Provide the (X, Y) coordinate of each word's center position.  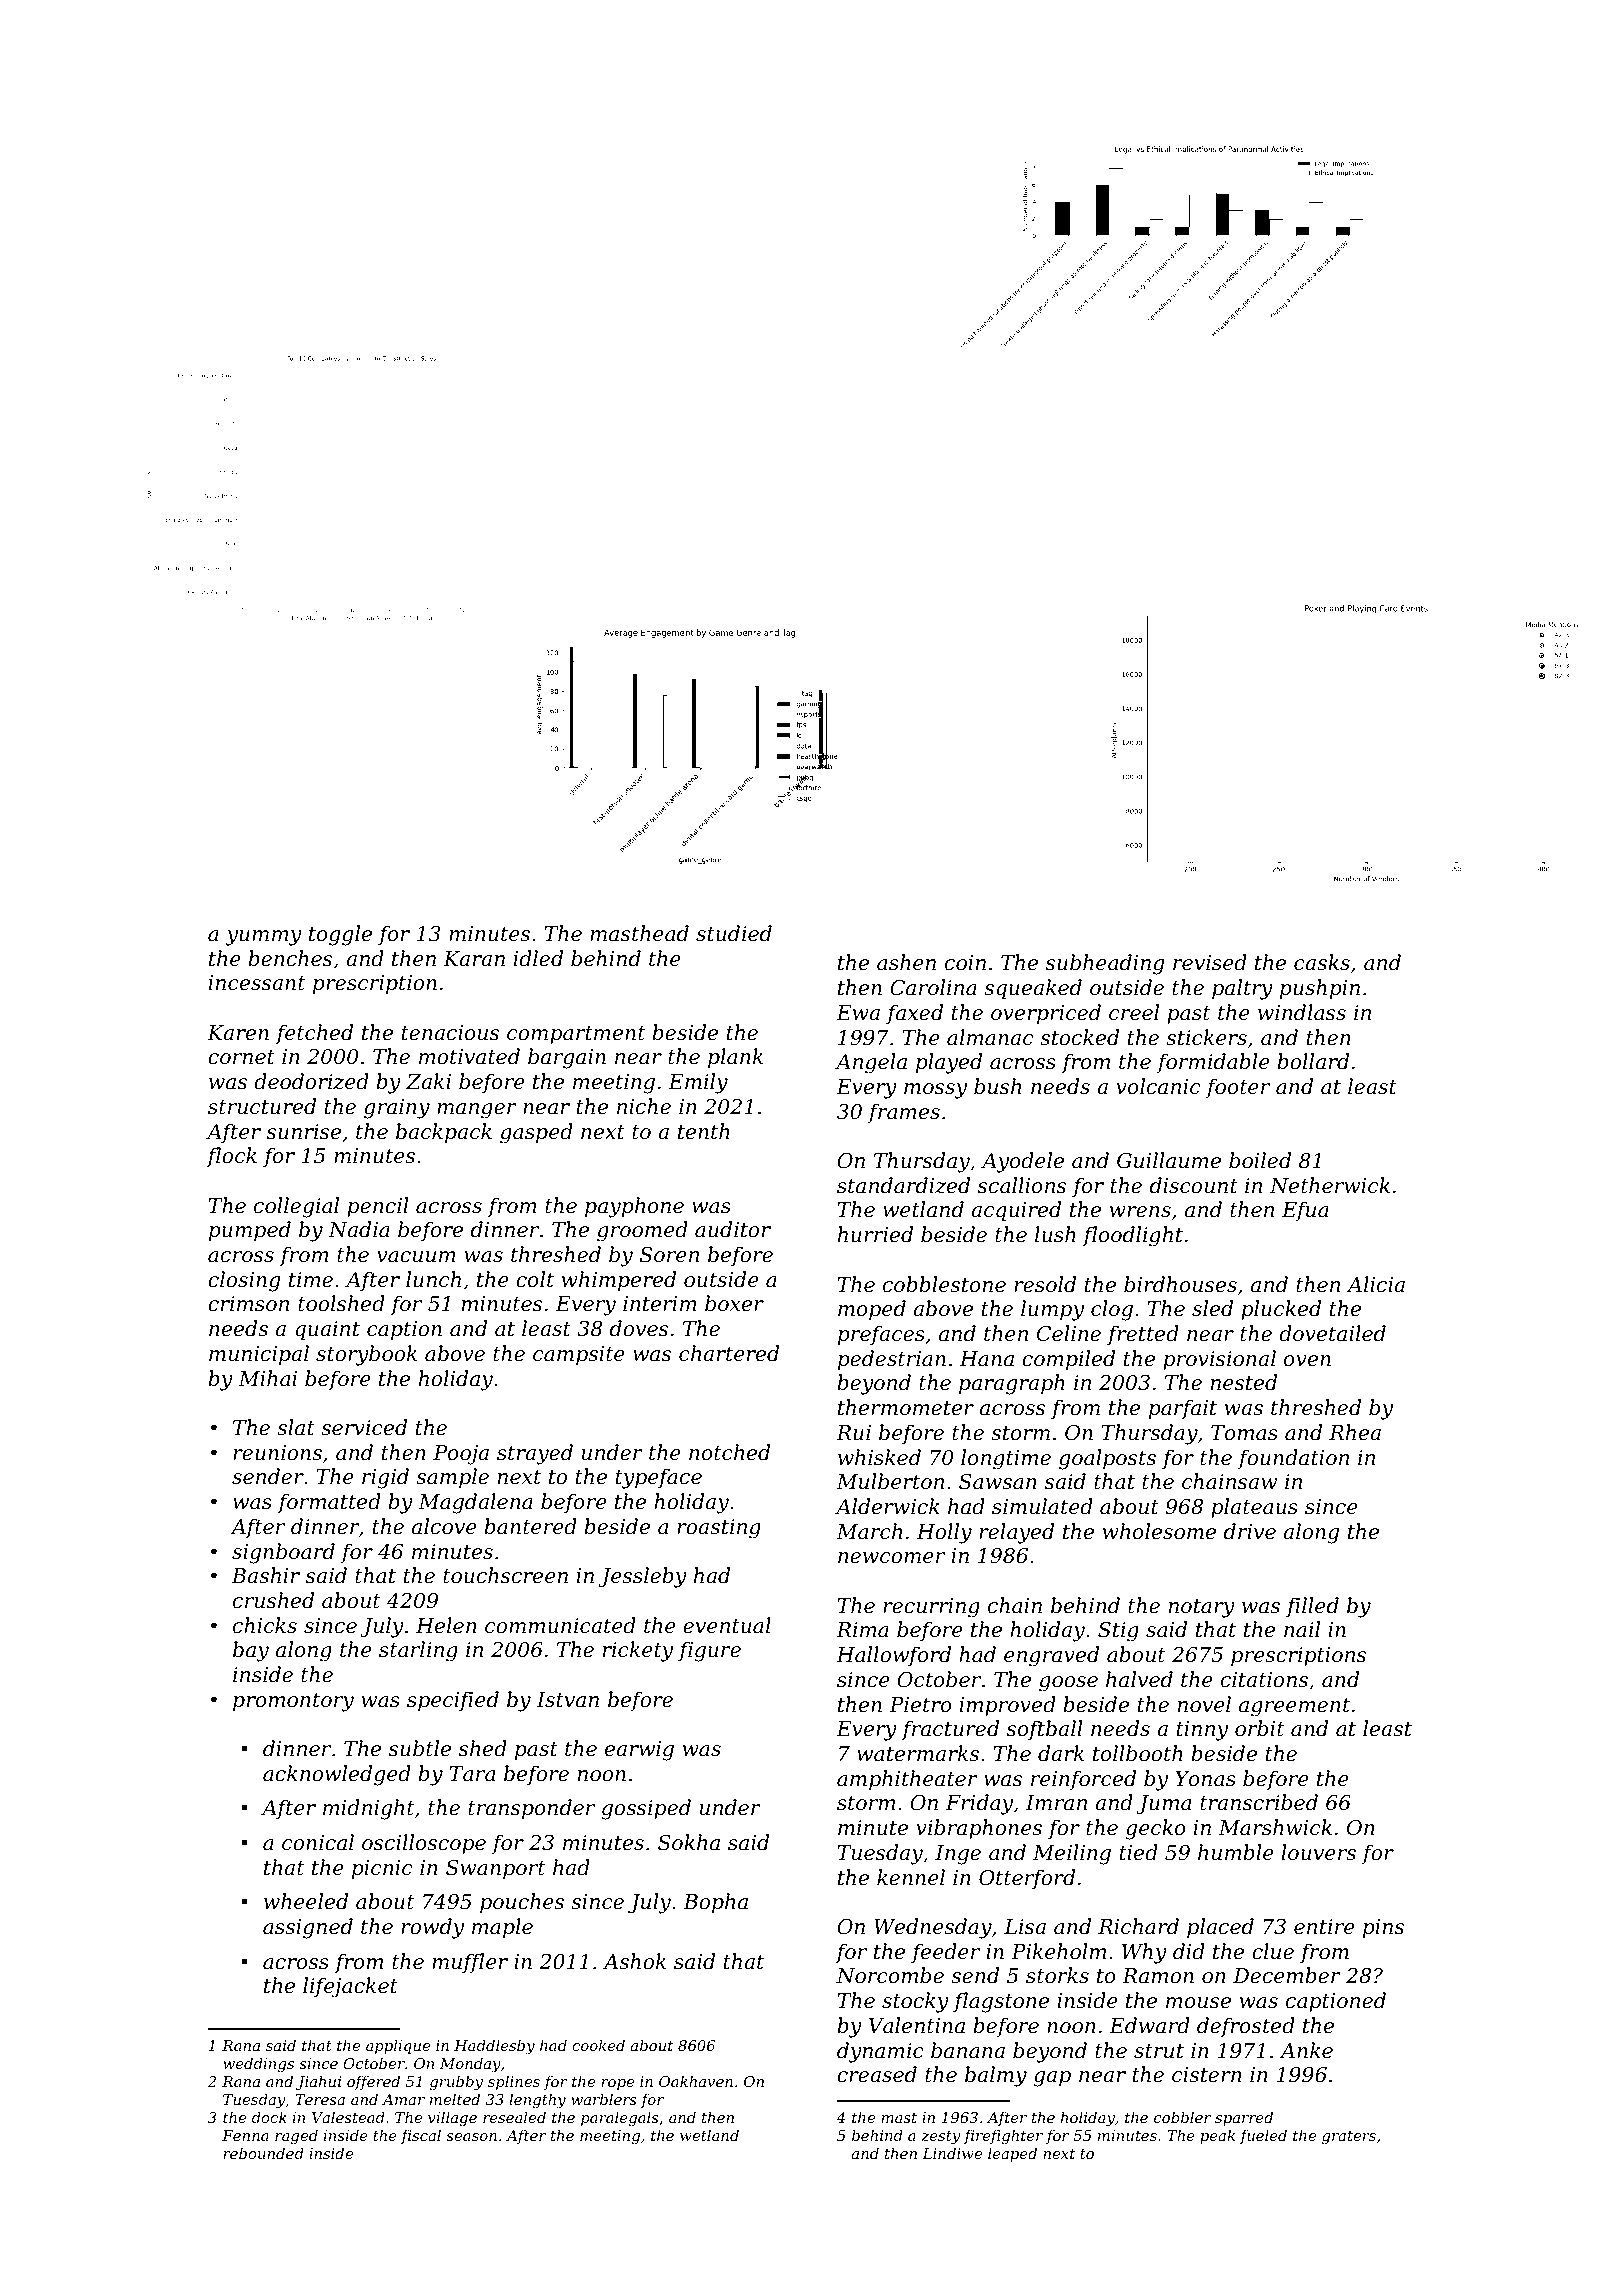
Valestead (348, 2117)
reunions (277, 1453)
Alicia (1376, 1284)
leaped (1012, 2154)
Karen (238, 1033)
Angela (871, 1063)
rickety (638, 1651)
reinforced (1083, 1780)
